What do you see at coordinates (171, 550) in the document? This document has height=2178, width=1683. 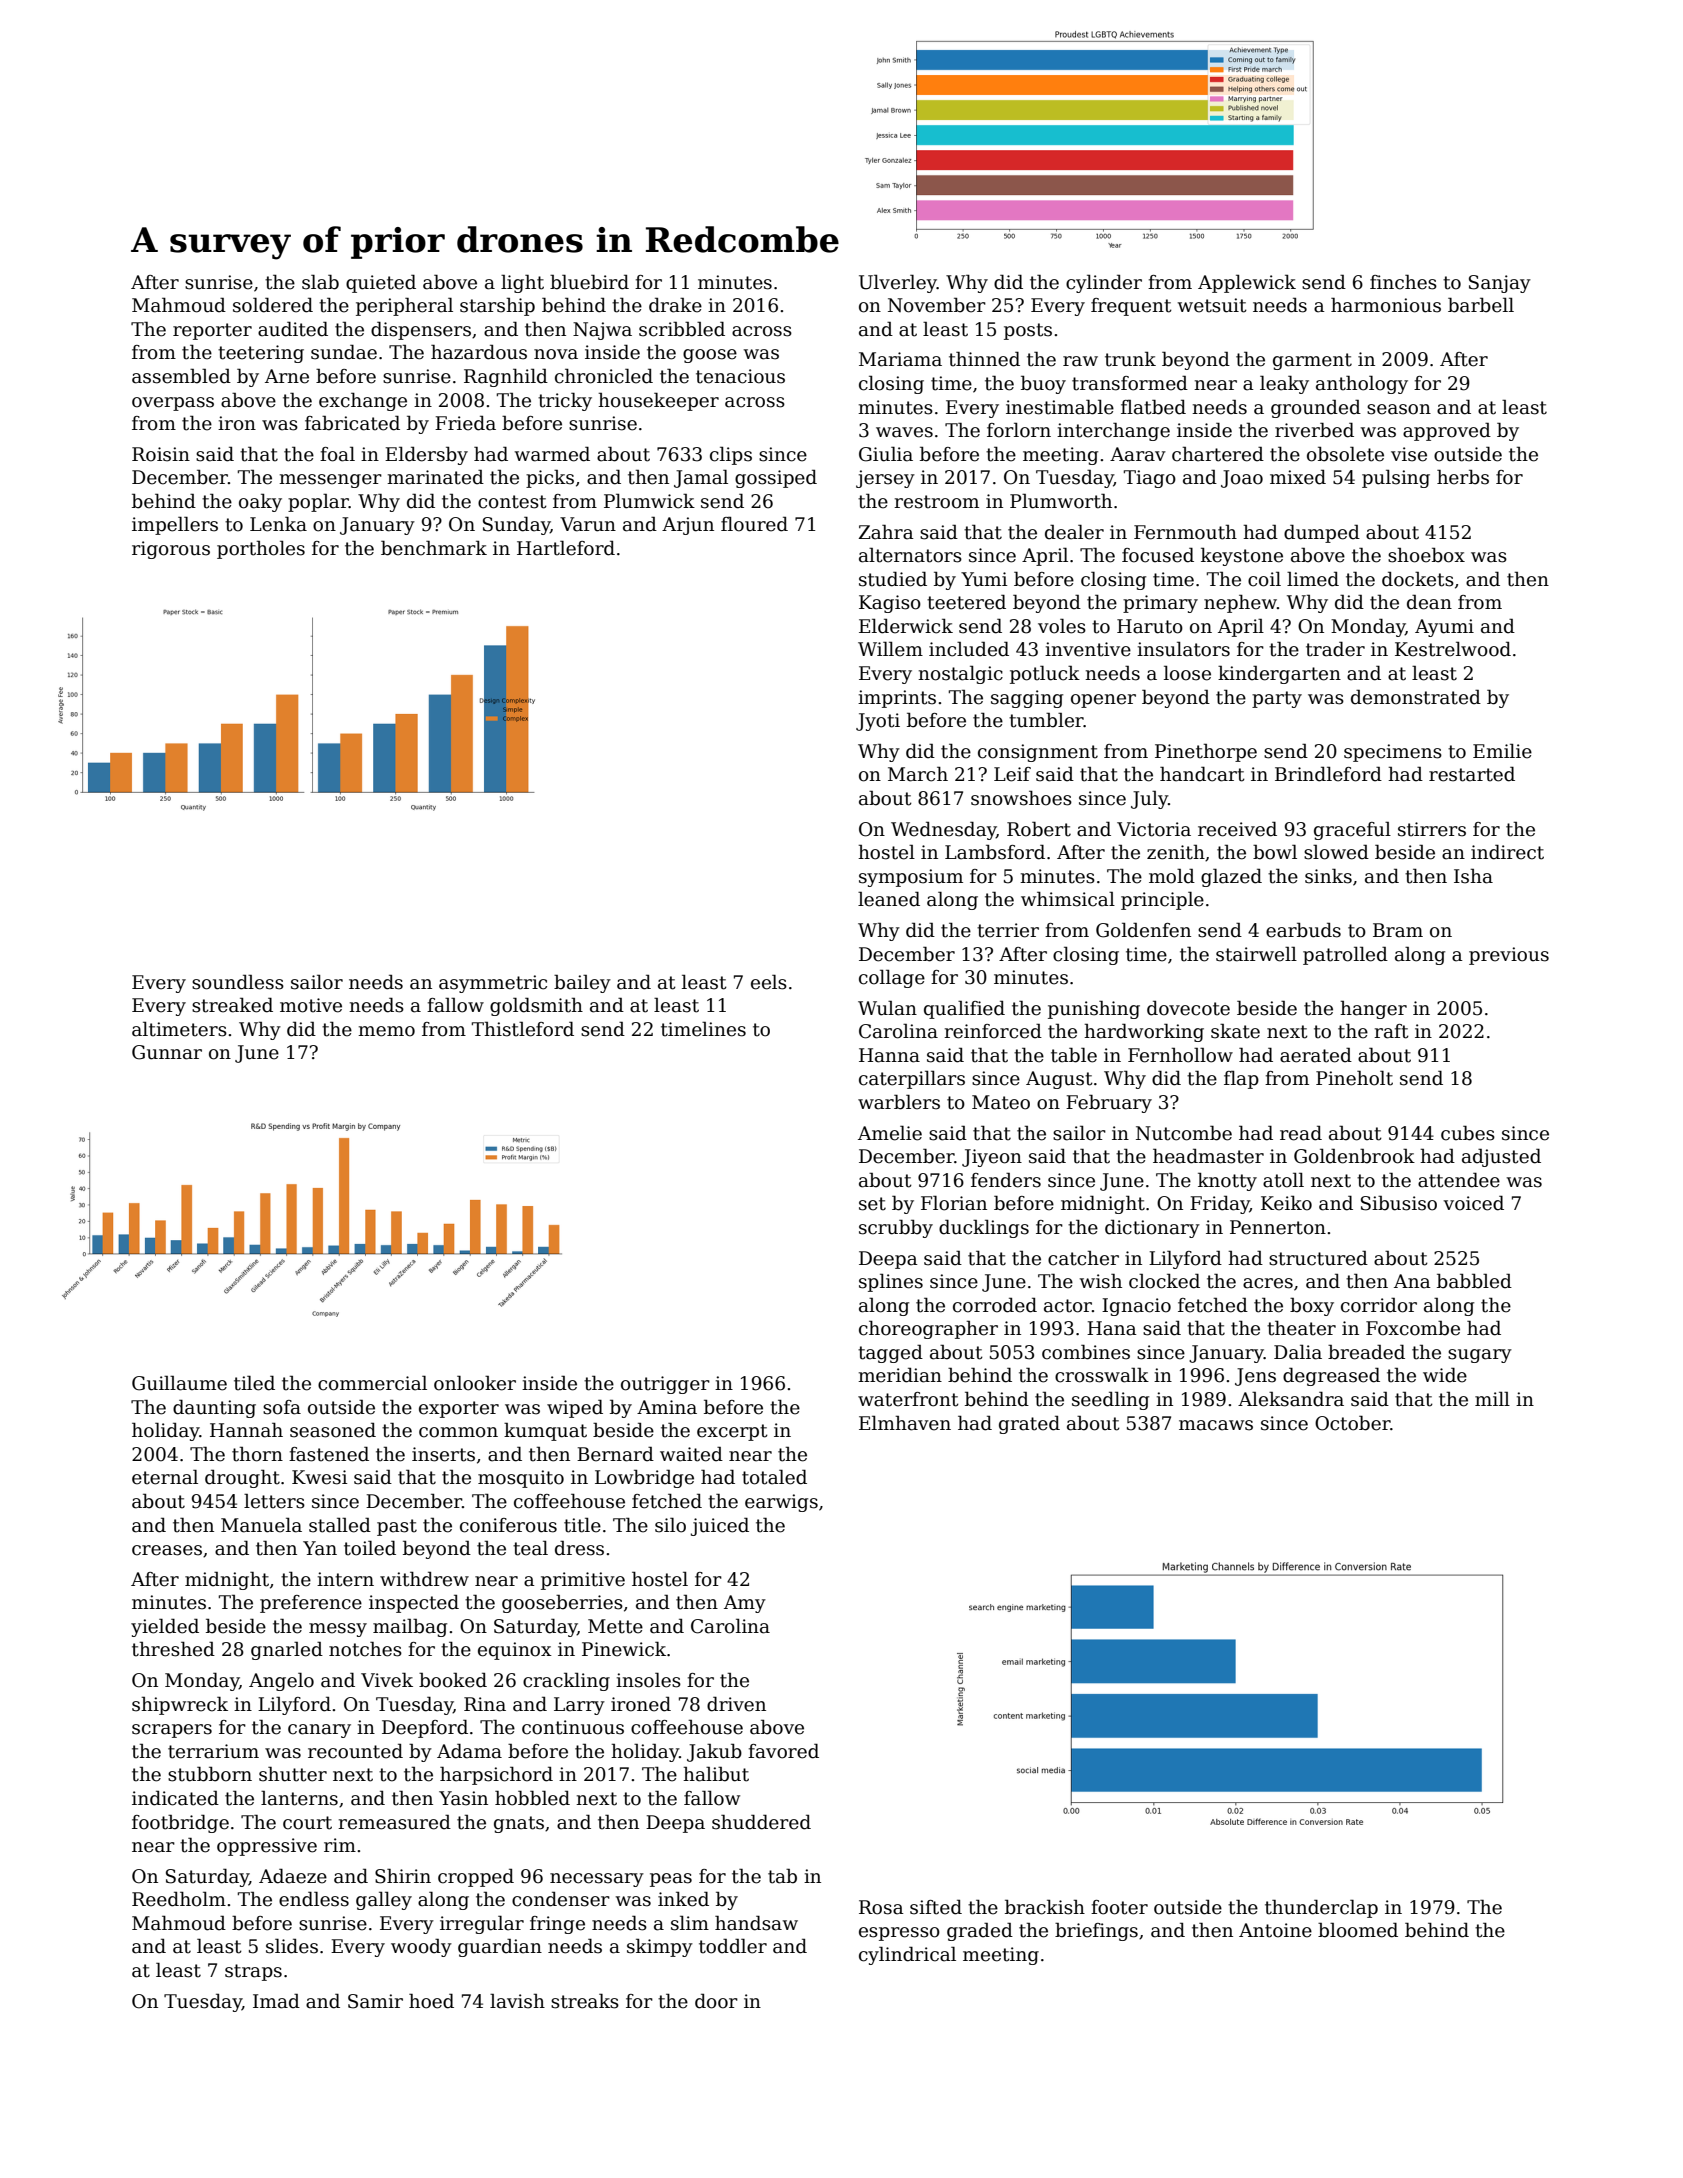 I see `rigorous` at bounding box center [171, 550].
